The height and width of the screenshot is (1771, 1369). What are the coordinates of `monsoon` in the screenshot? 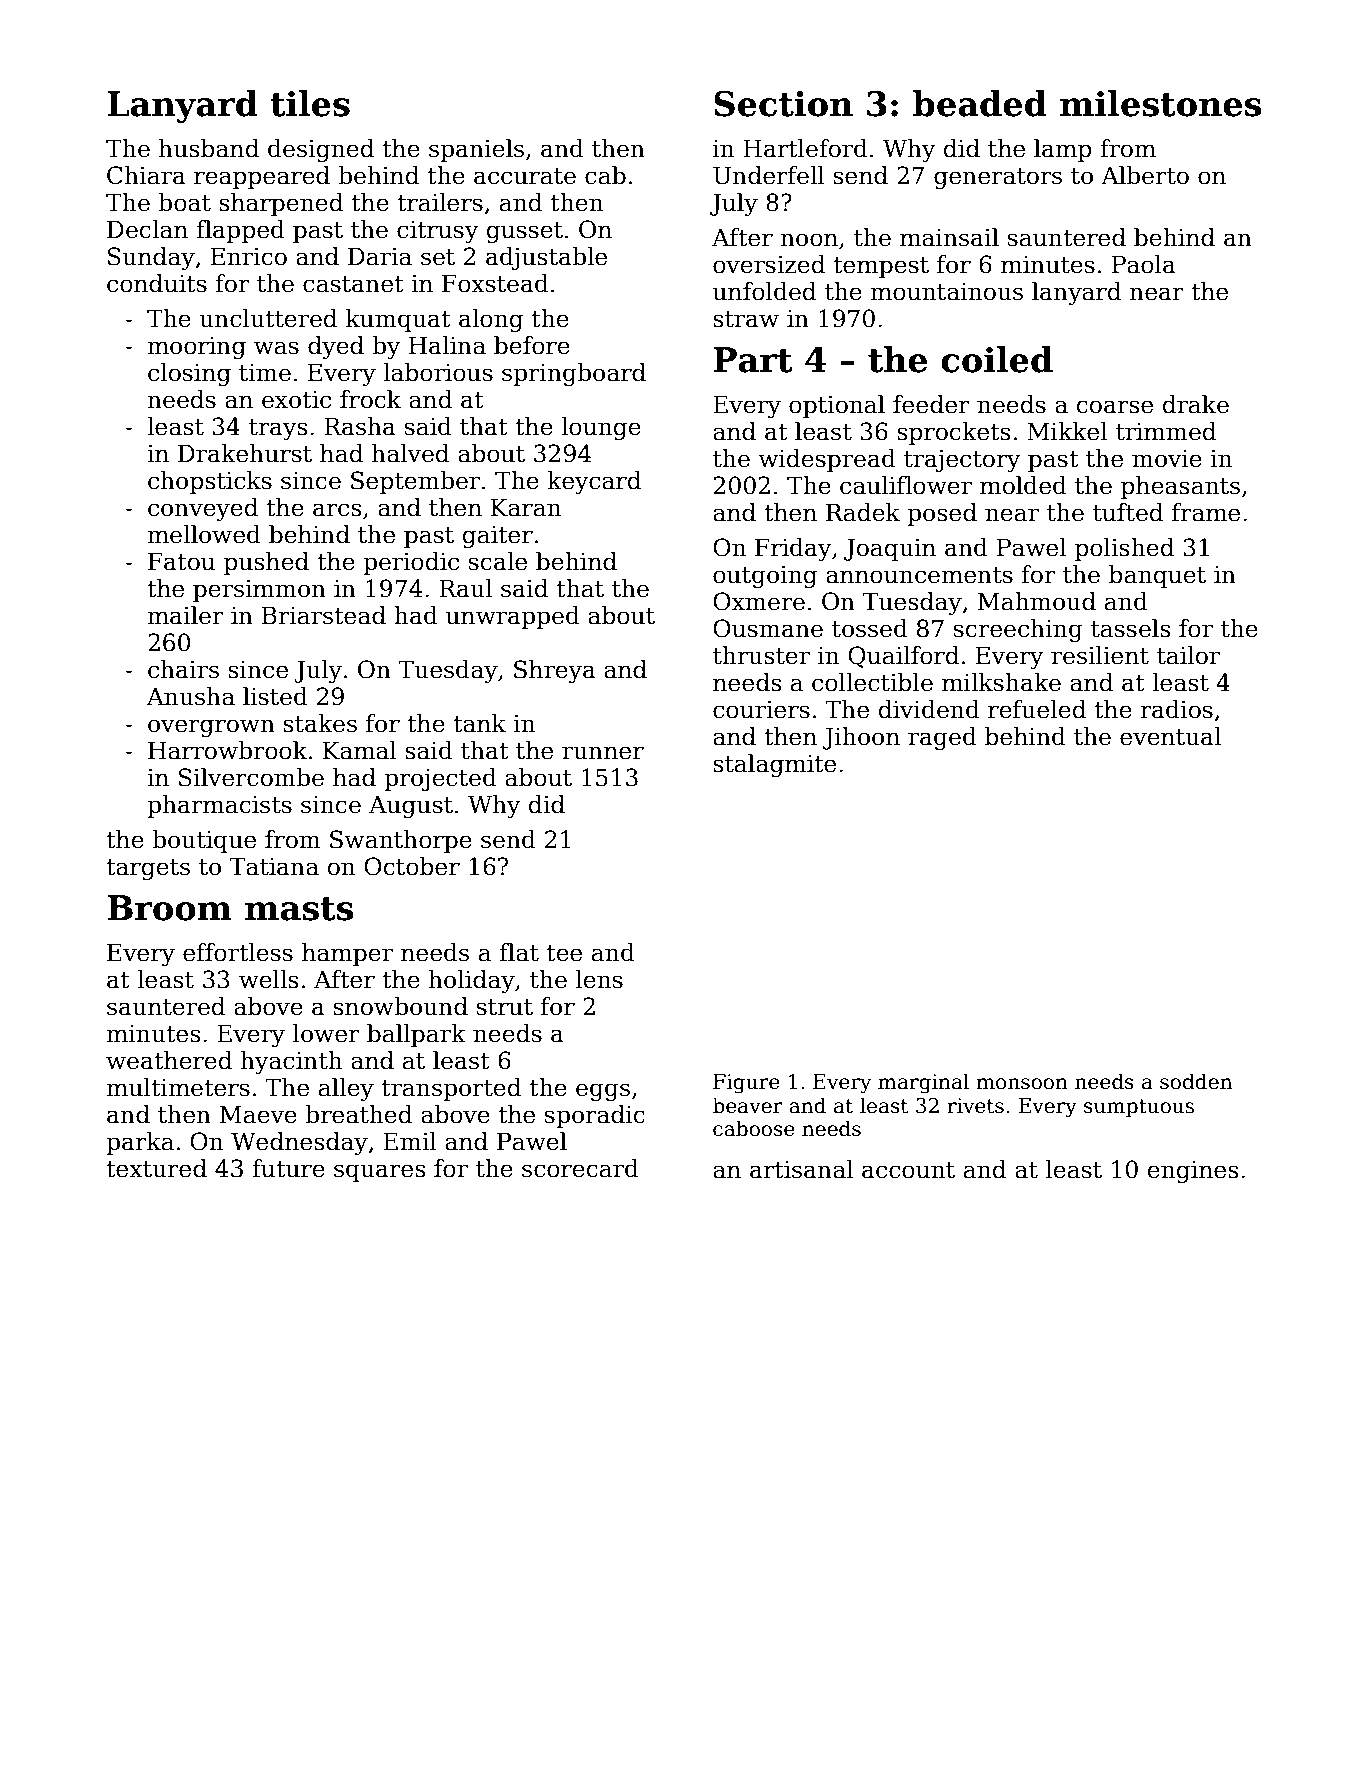 It's located at (1022, 1084).
